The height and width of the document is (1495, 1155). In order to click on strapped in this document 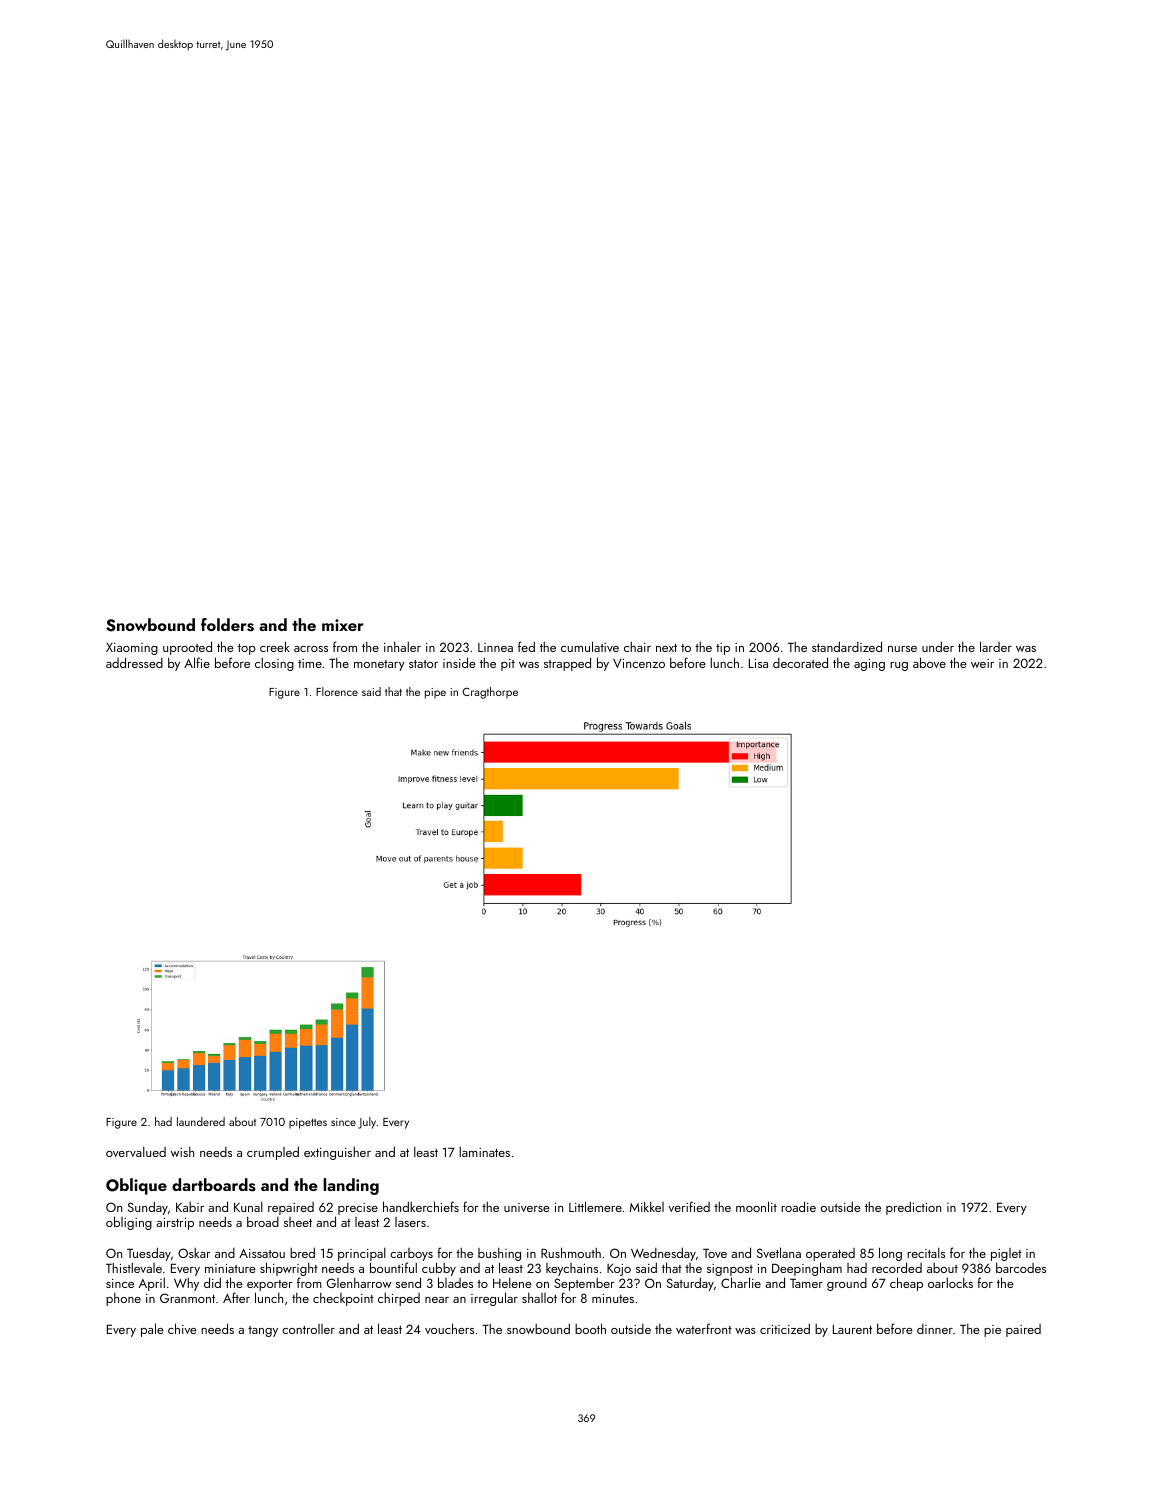, I will do `click(567, 664)`.
